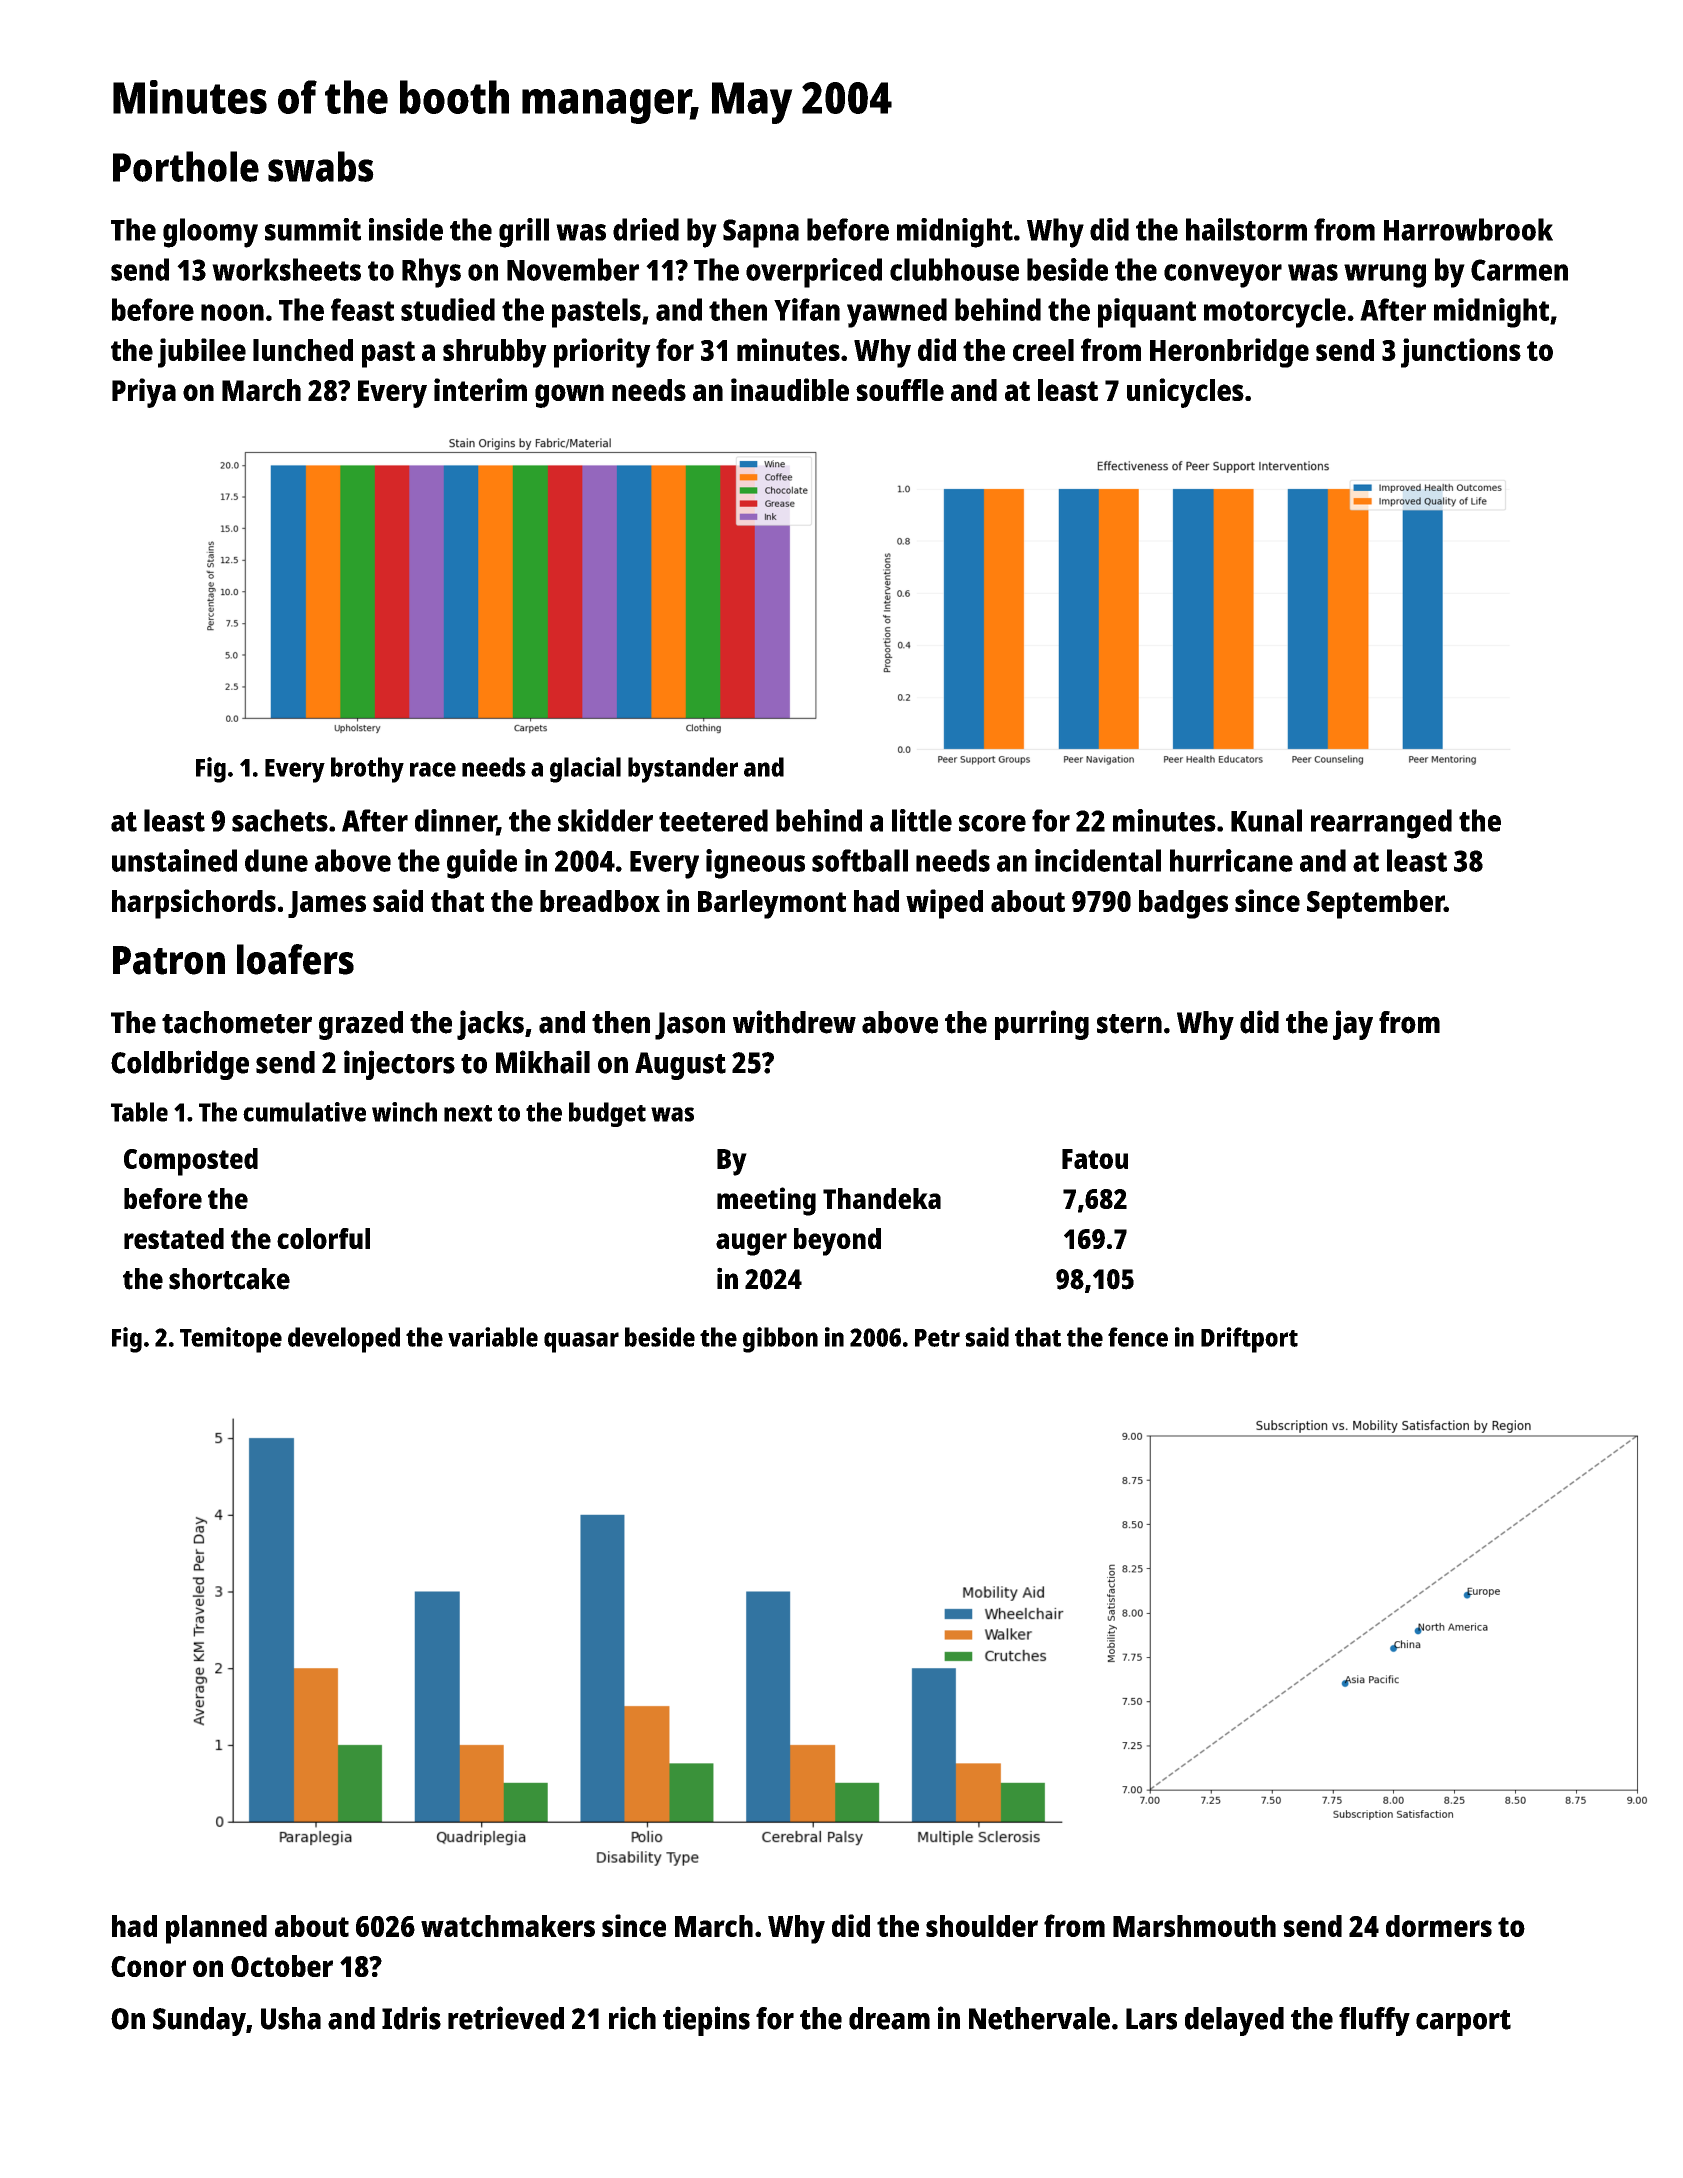 The height and width of the screenshot is (2178, 1683). I want to click on planned, so click(216, 1929).
